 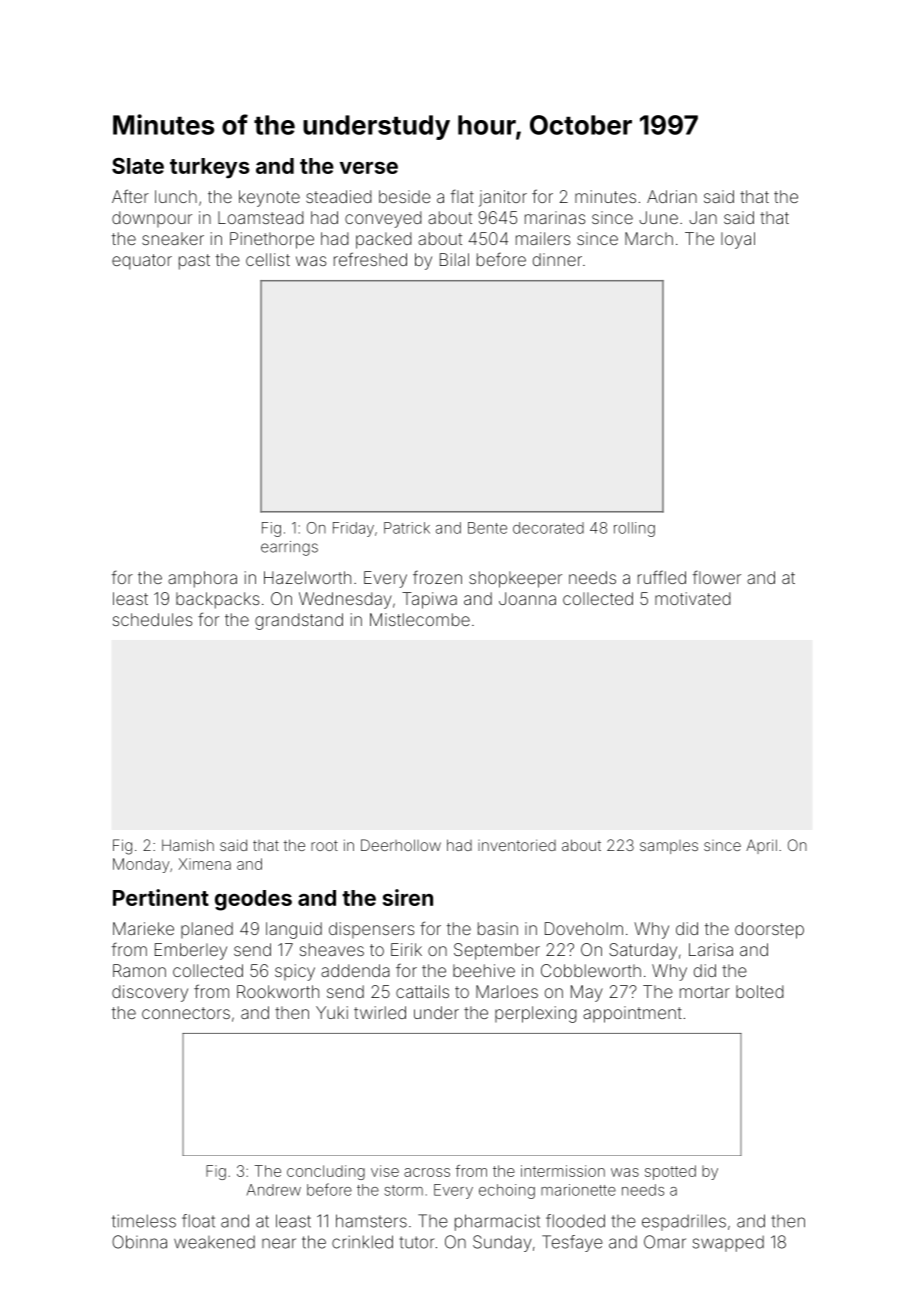 What do you see at coordinates (279, 1243) in the screenshot?
I see `near` at bounding box center [279, 1243].
